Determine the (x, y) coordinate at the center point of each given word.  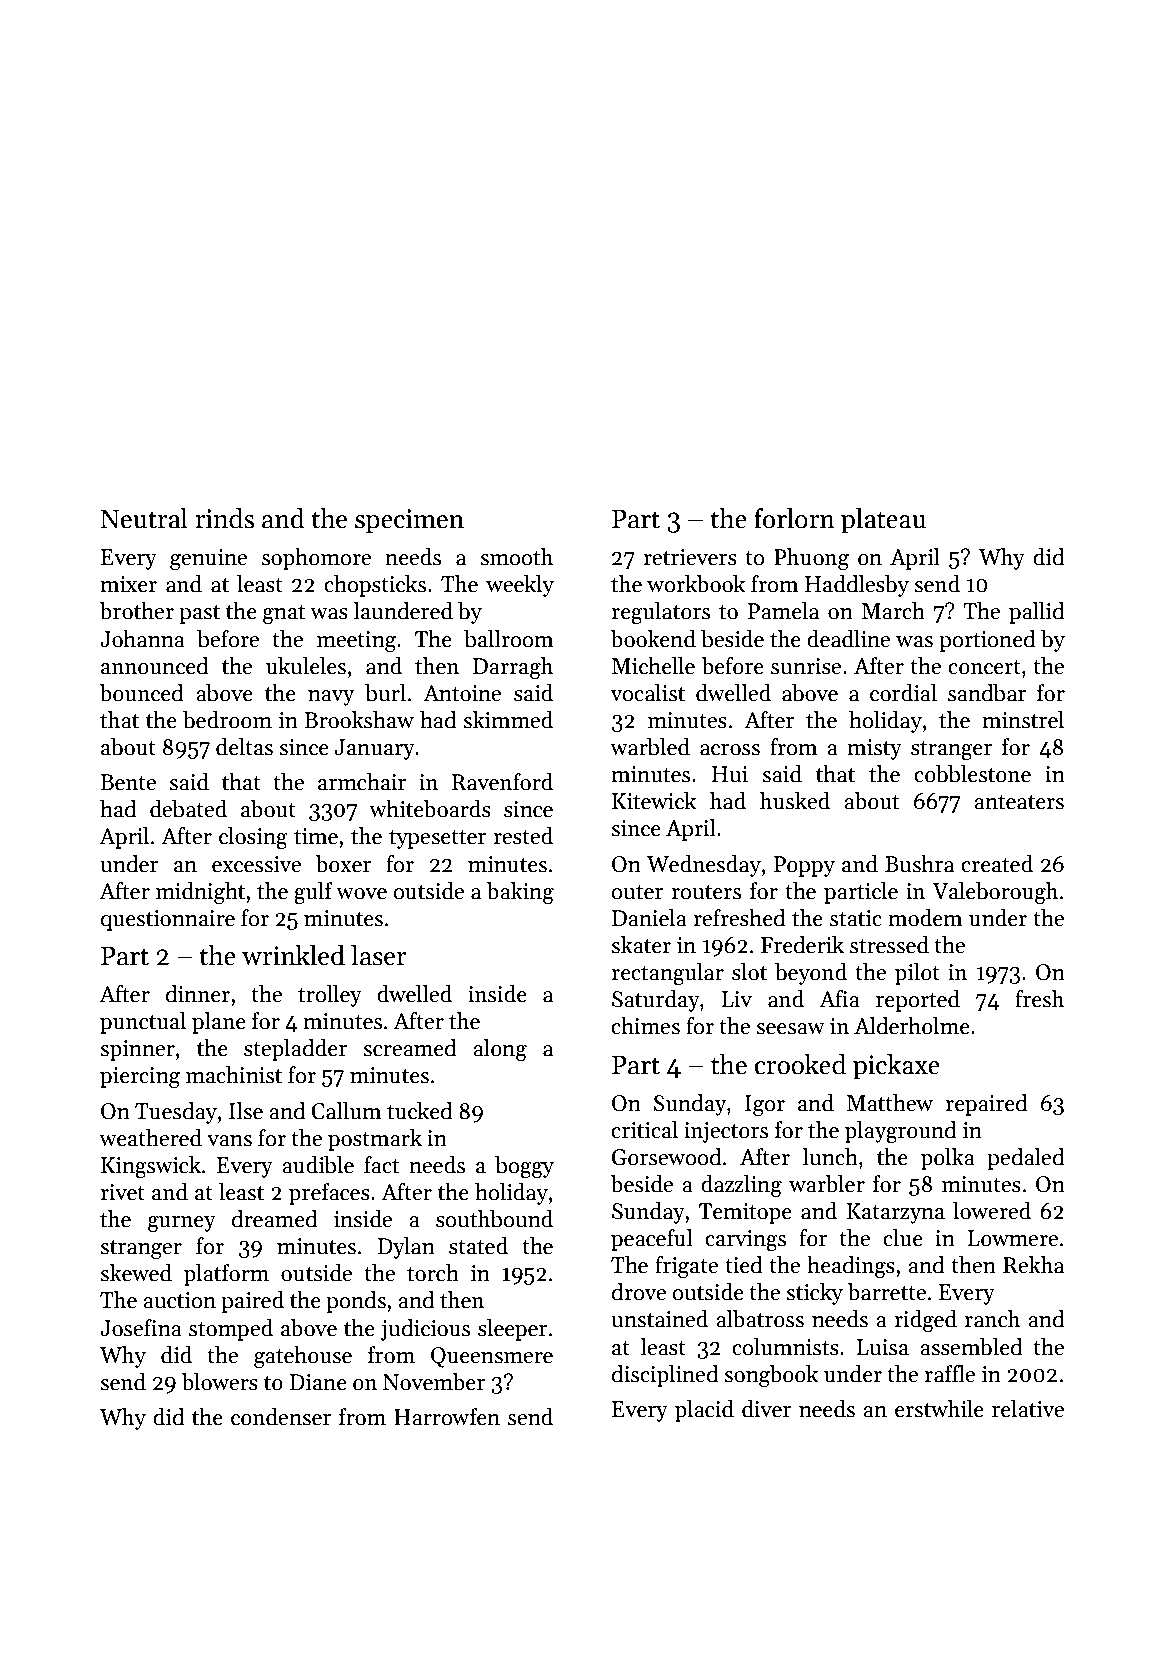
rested (523, 836)
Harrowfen (447, 1417)
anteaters (1019, 802)
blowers (219, 1382)
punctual (143, 1023)
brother (136, 611)
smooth (516, 557)
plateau (883, 521)
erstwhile (939, 1409)
